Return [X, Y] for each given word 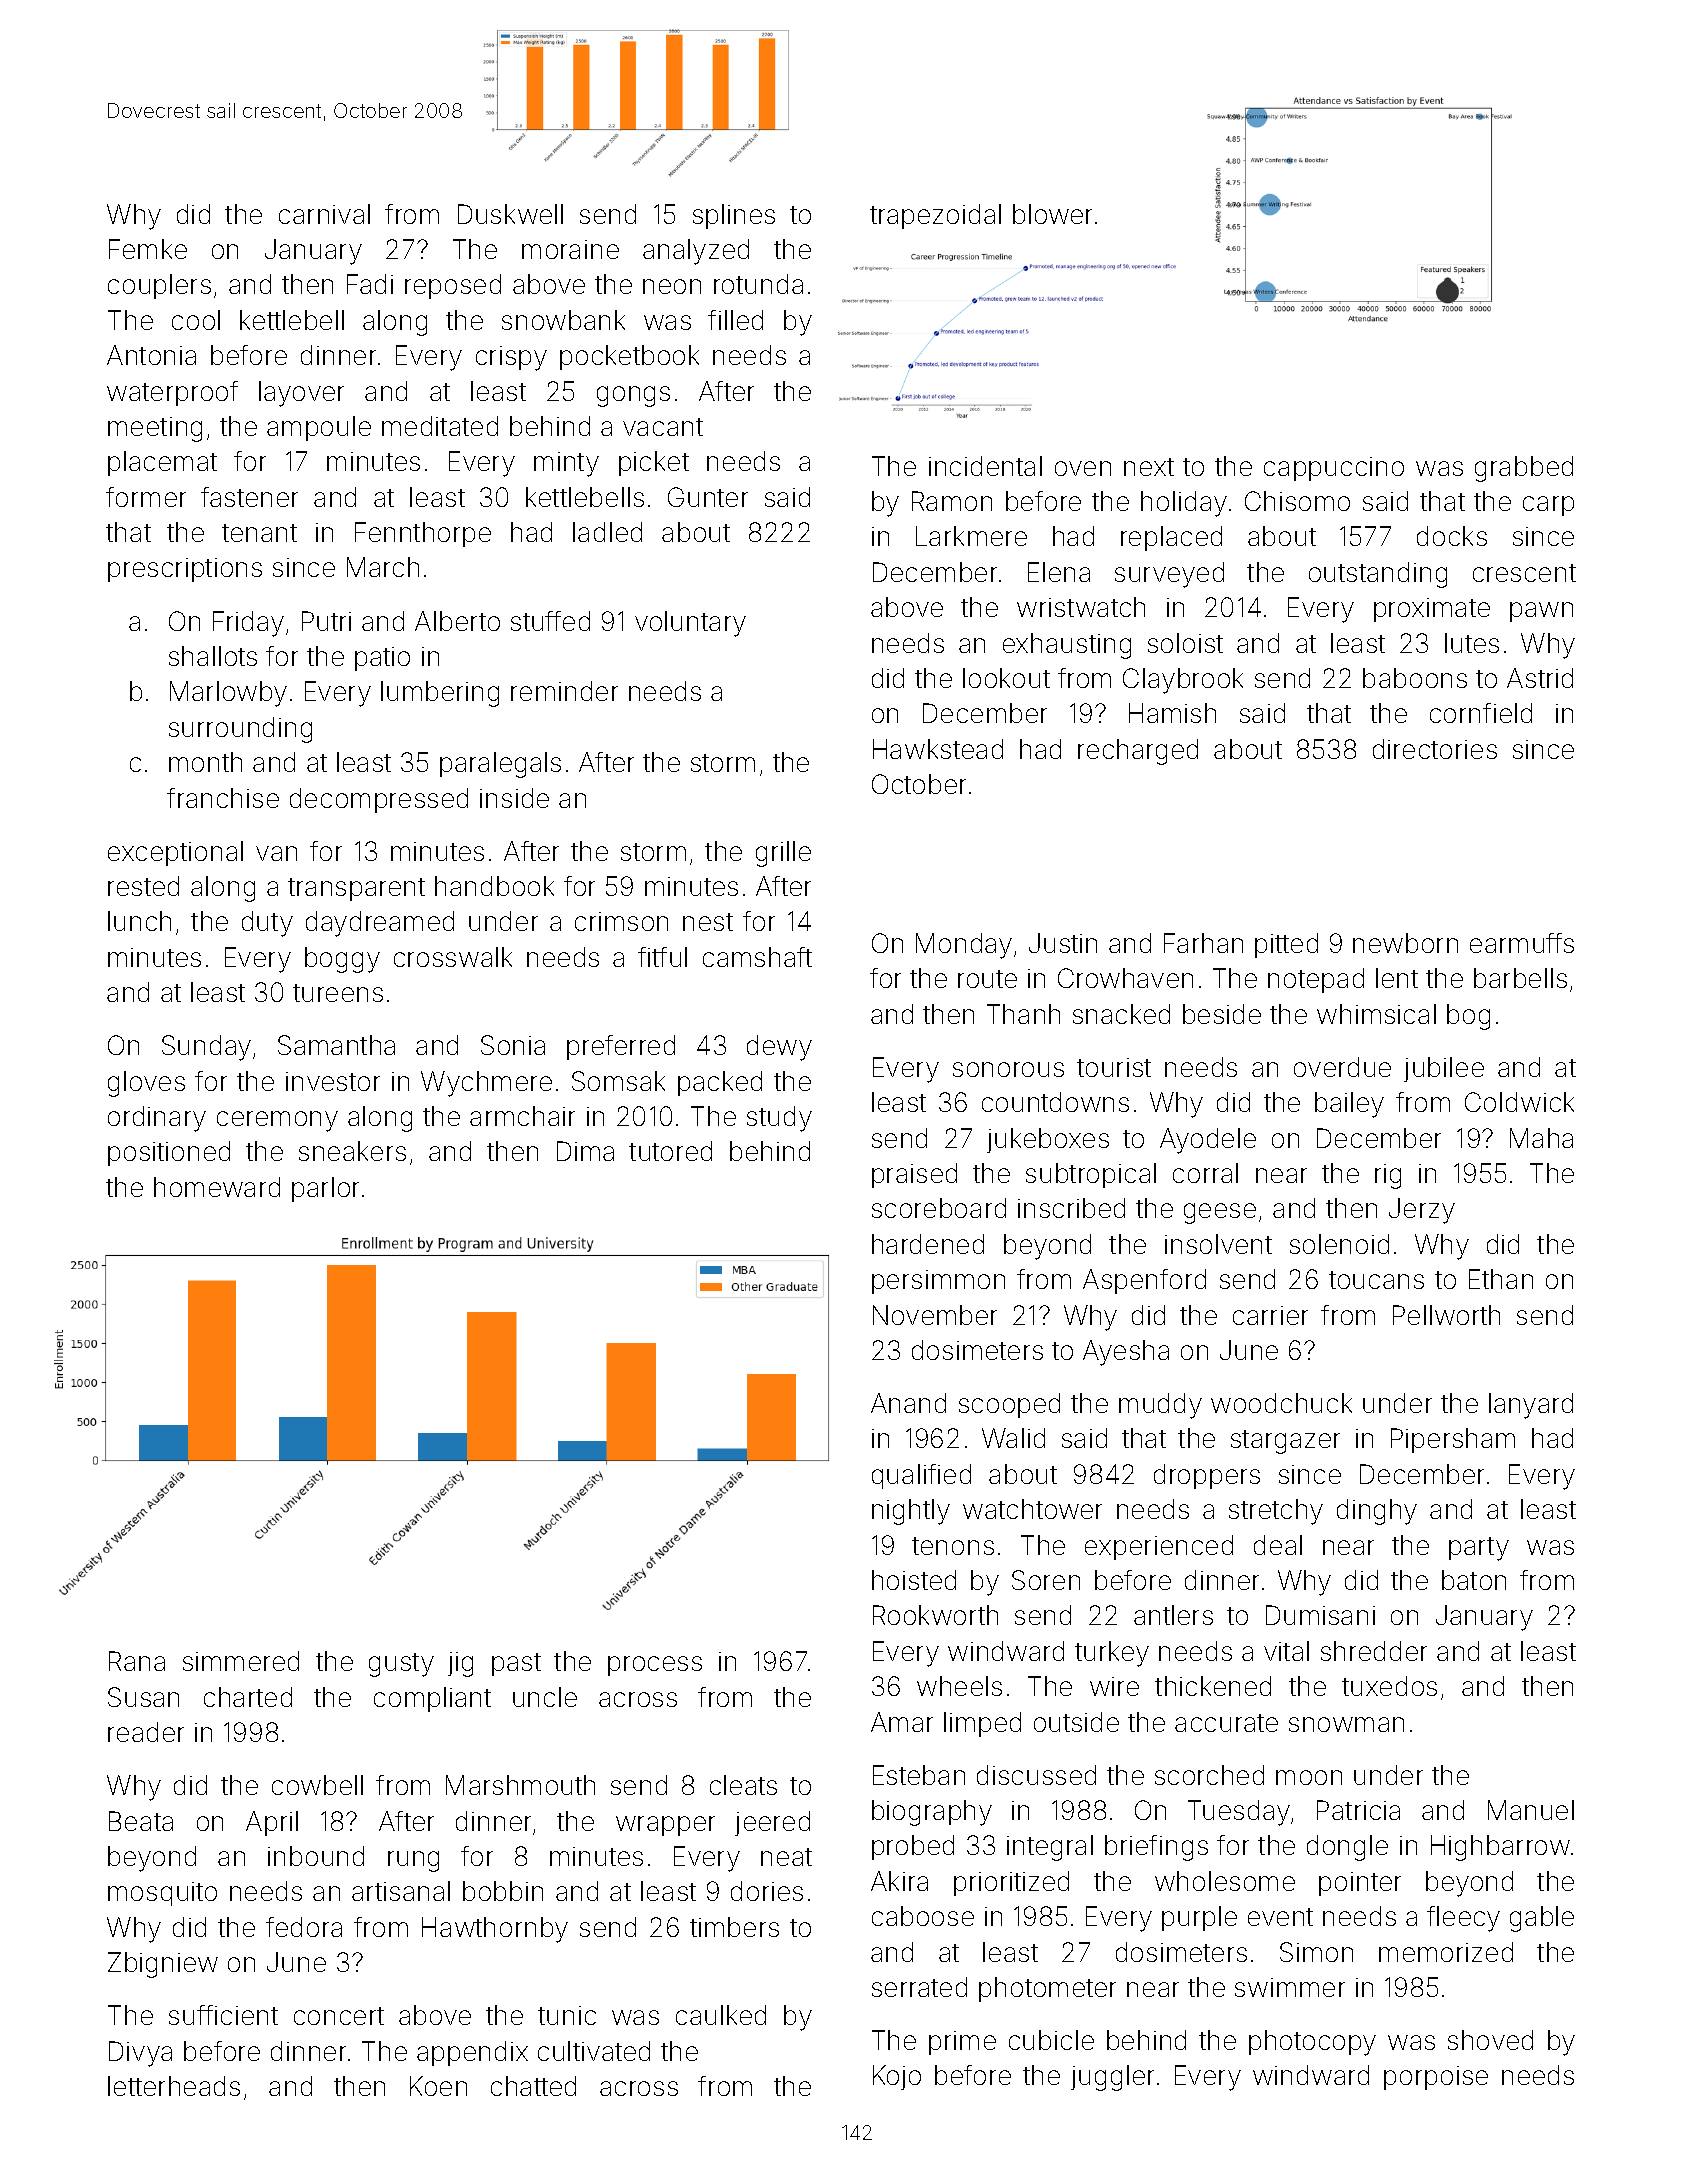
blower [1052, 214]
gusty [401, 1665]
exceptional [175, 853]
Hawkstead [938, 749]
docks [1452, 536]
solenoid [1339, 1244]
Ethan [1501, 1279]
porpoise [1436, 2078]
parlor [325, 1189]
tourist [1114, 1067]
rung [413, 1861]
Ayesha [1126, 1353]
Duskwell [510, 214]
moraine [570, 249]
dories [767, 1891]
